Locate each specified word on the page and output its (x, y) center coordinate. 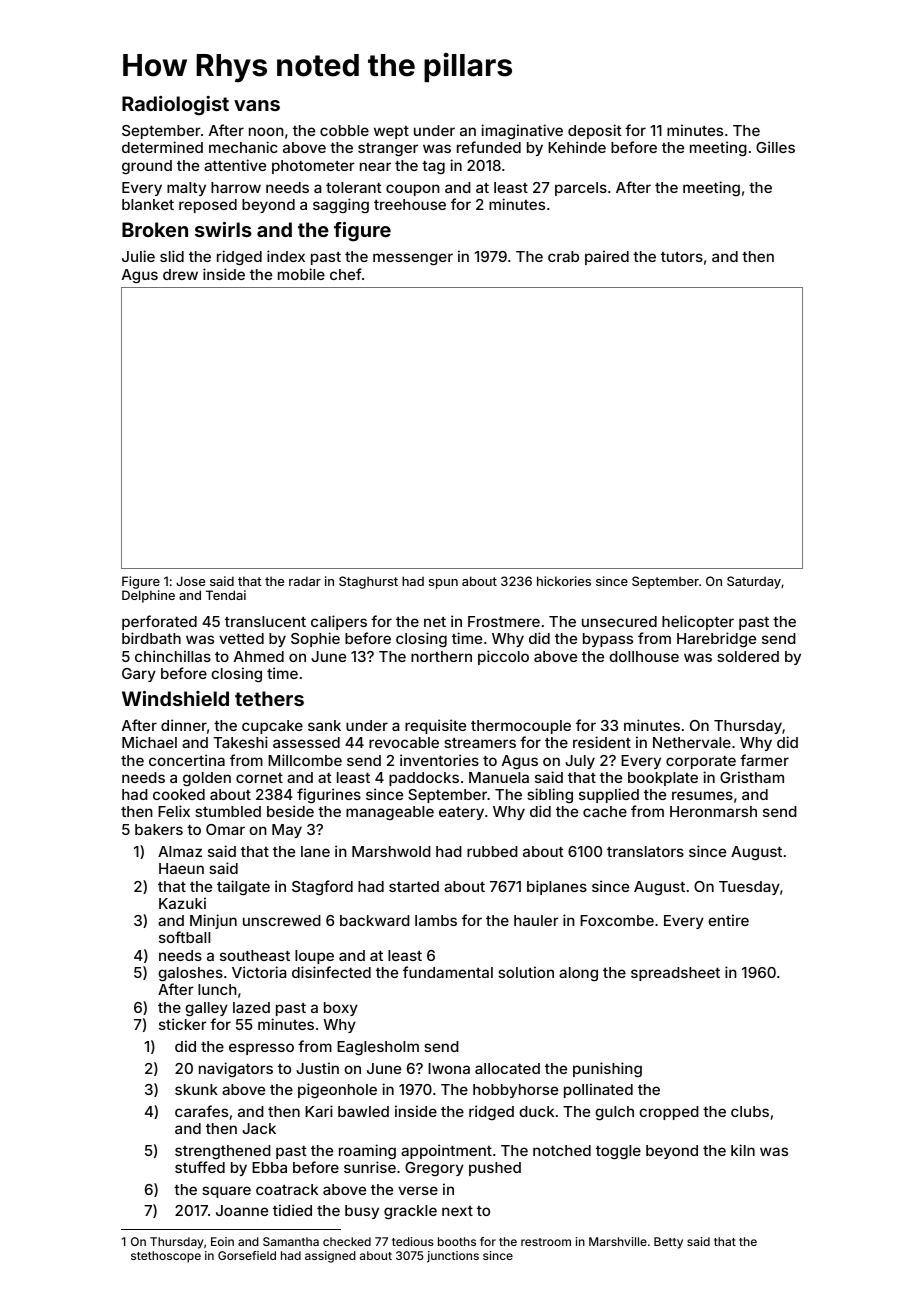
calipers (339, 622)
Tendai (226, 595)
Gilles (775, 147)
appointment (446, 1151)
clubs (750, 1111)
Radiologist (175, 106)
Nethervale (692, 742)
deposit (595, 131)
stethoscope (166, 1257)
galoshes (190, 974)
